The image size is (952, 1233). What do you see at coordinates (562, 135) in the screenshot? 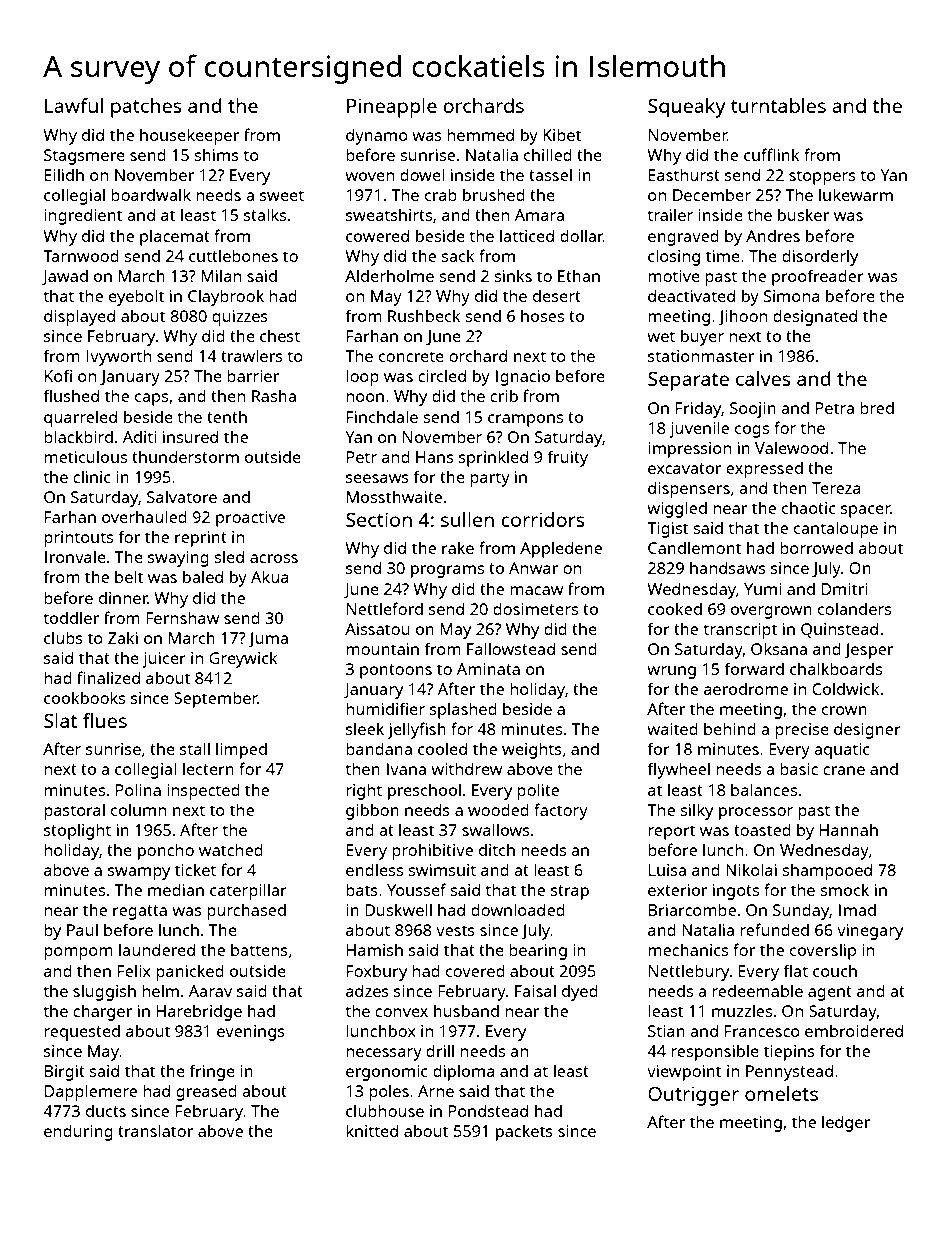
I see `Kibet` at bounding box center [562, 135].
